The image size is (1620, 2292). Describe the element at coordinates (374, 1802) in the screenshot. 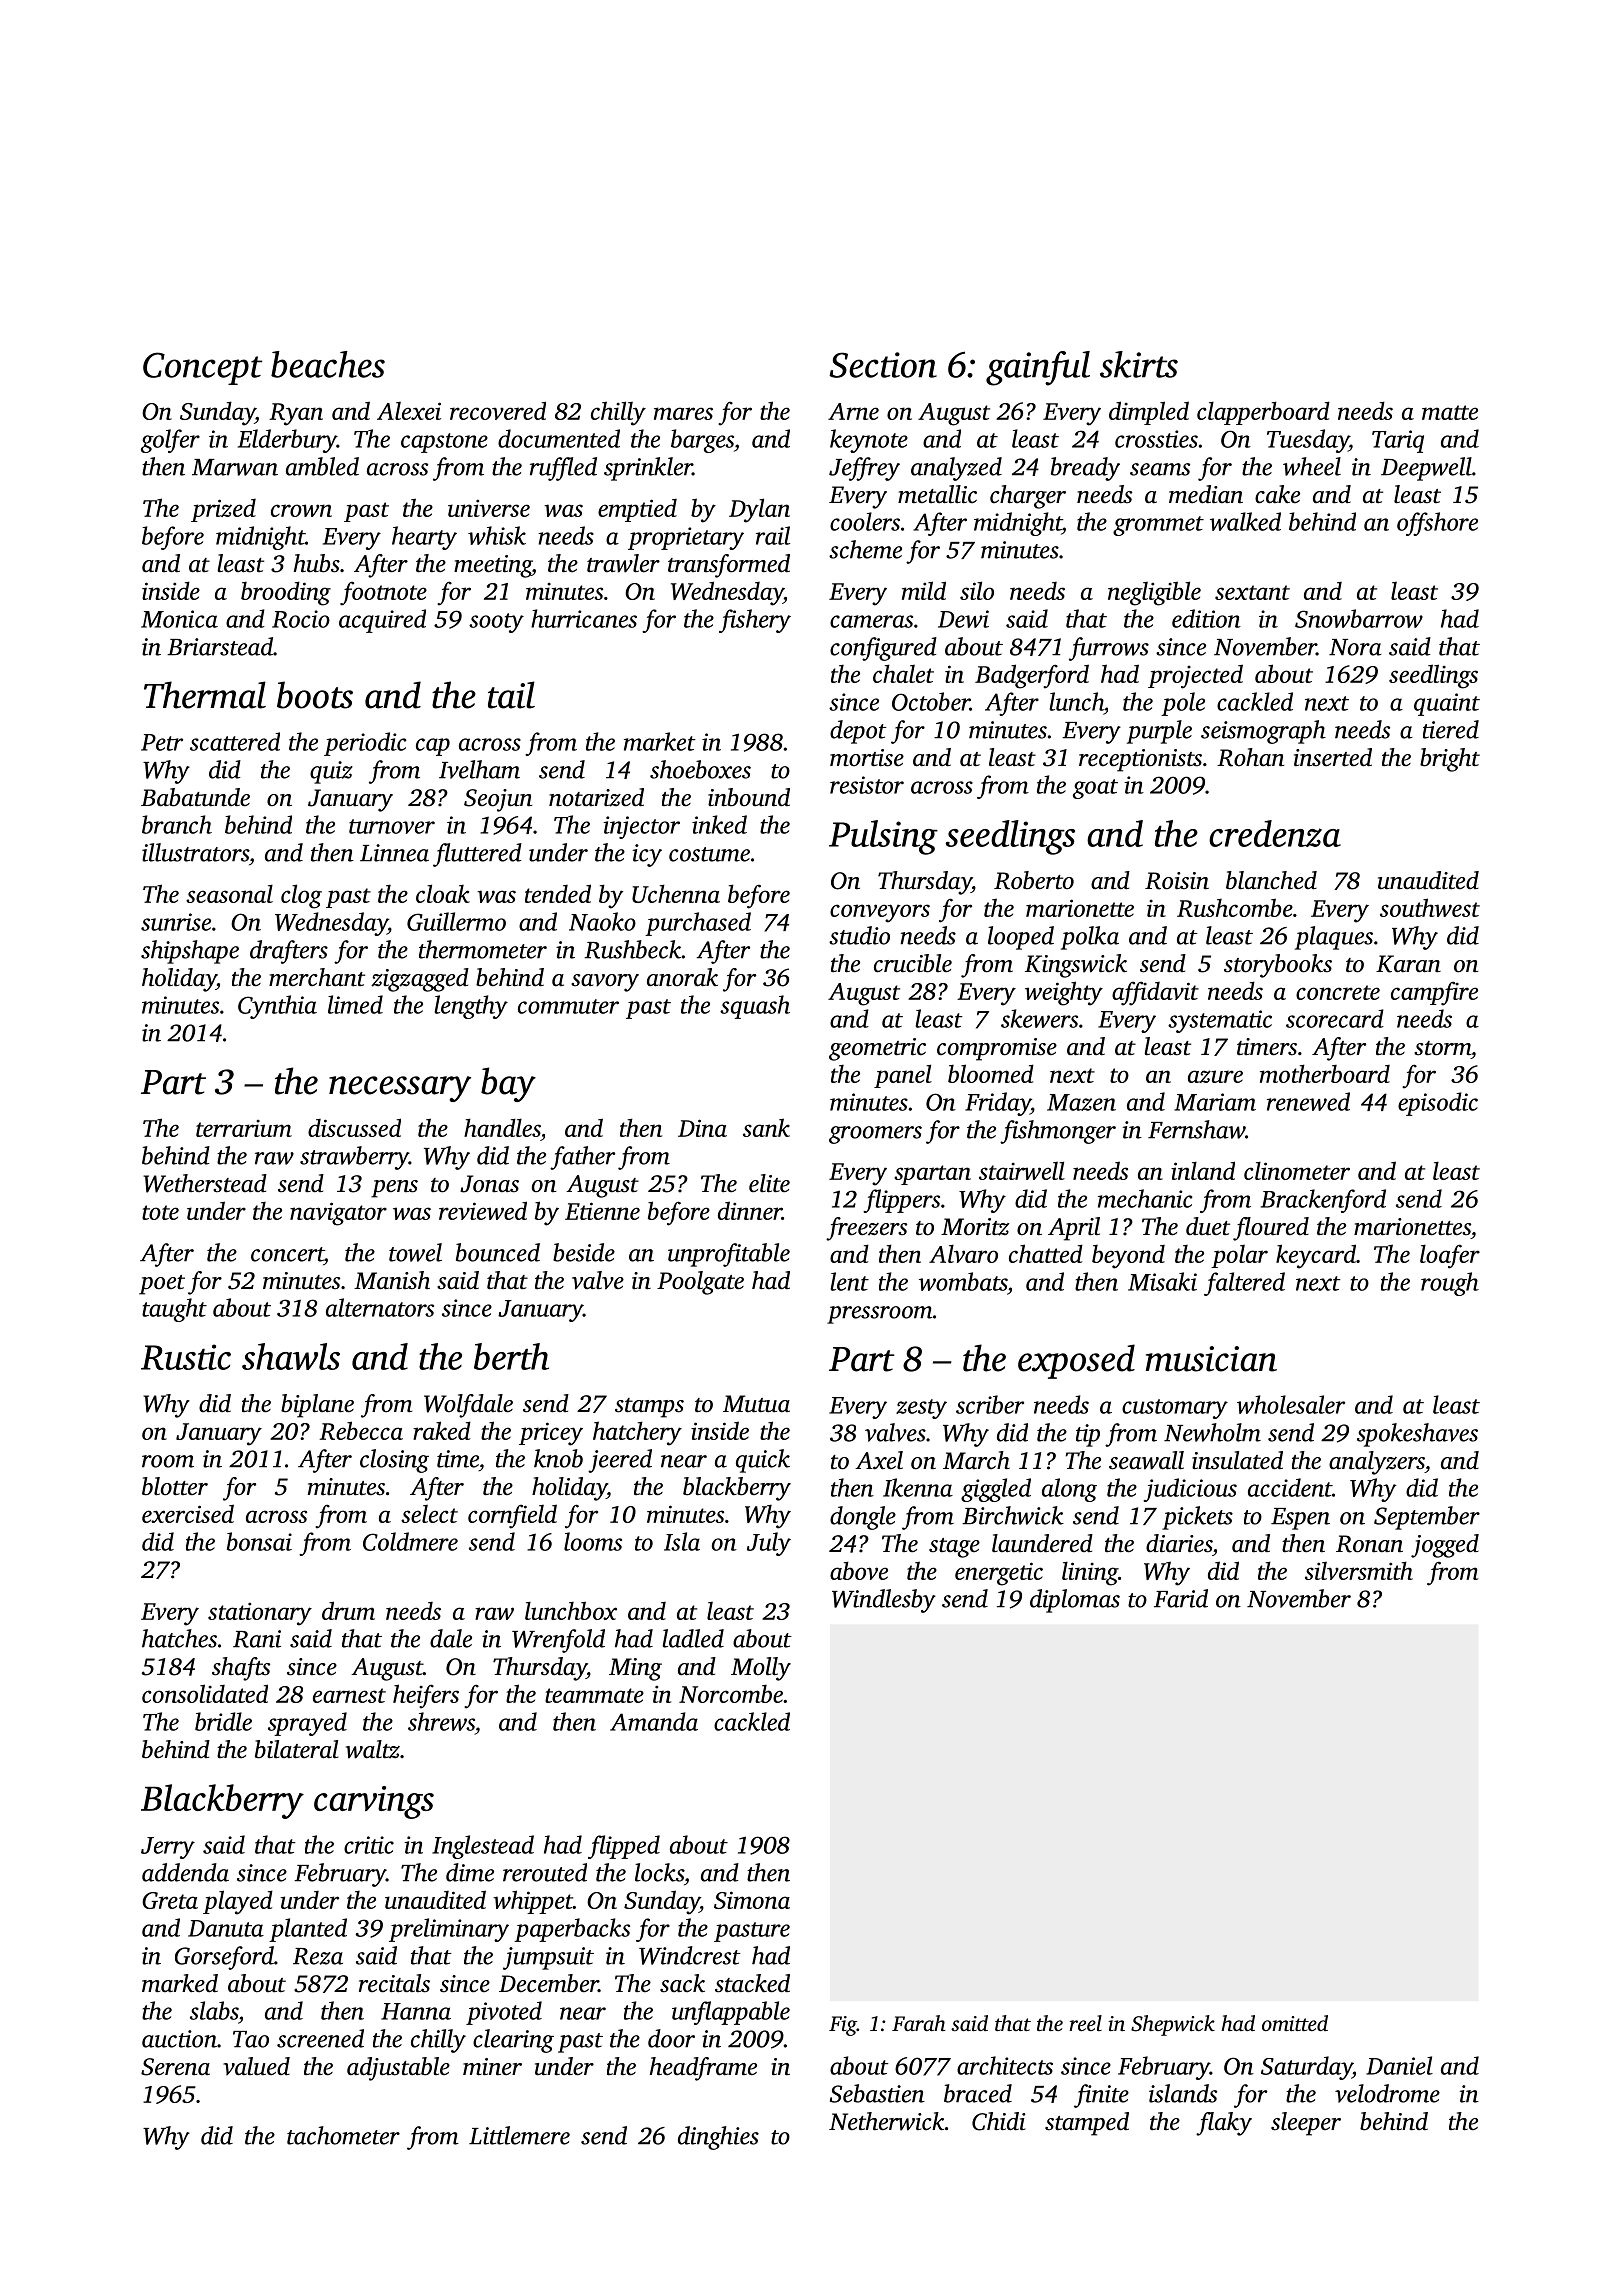

I see `carvings` at that location.
